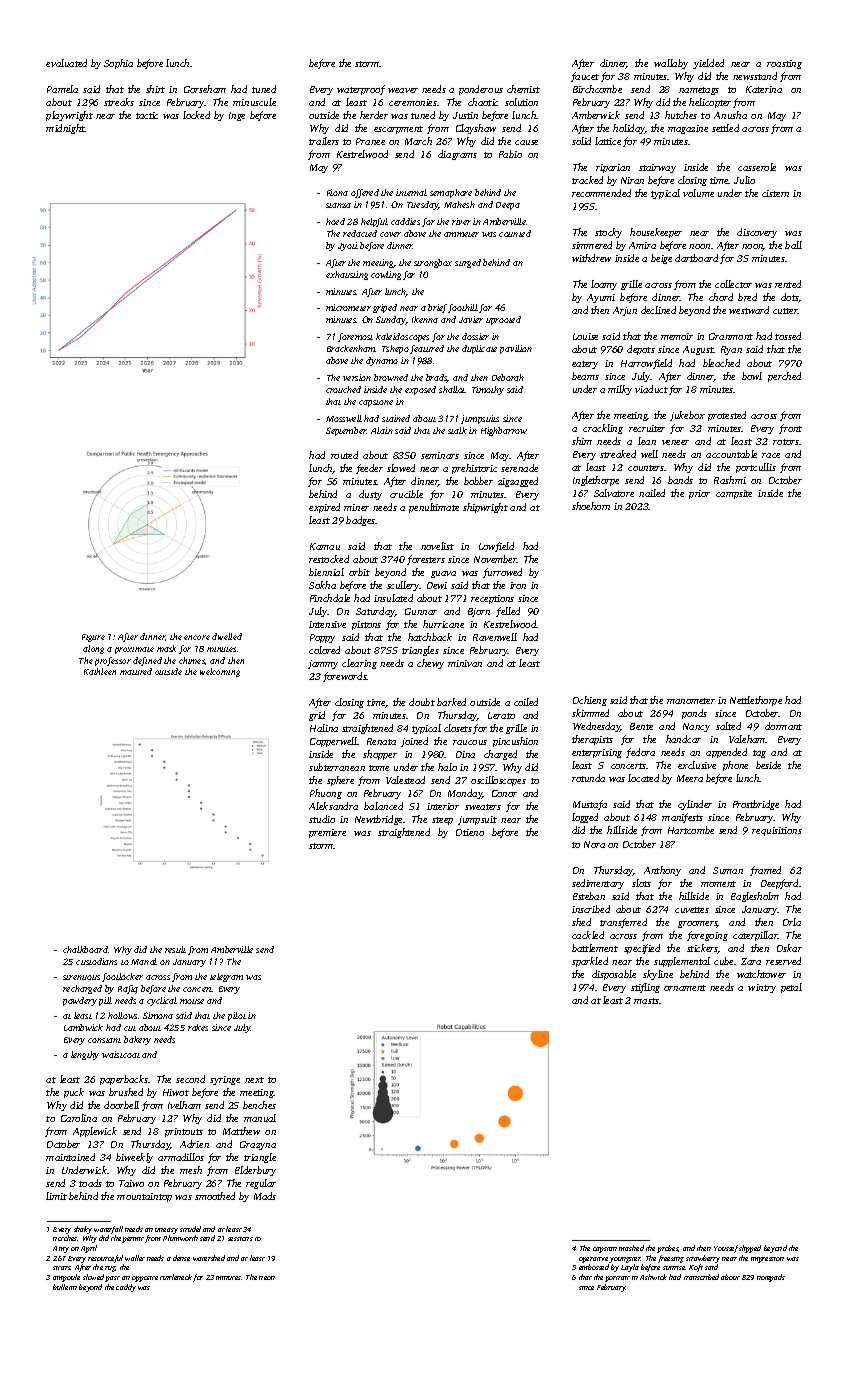 This page has height=1400, width=849. What do you see at coordinates (405, 221) in the page?
I see `caddies` at bounding box center [405, 221].
